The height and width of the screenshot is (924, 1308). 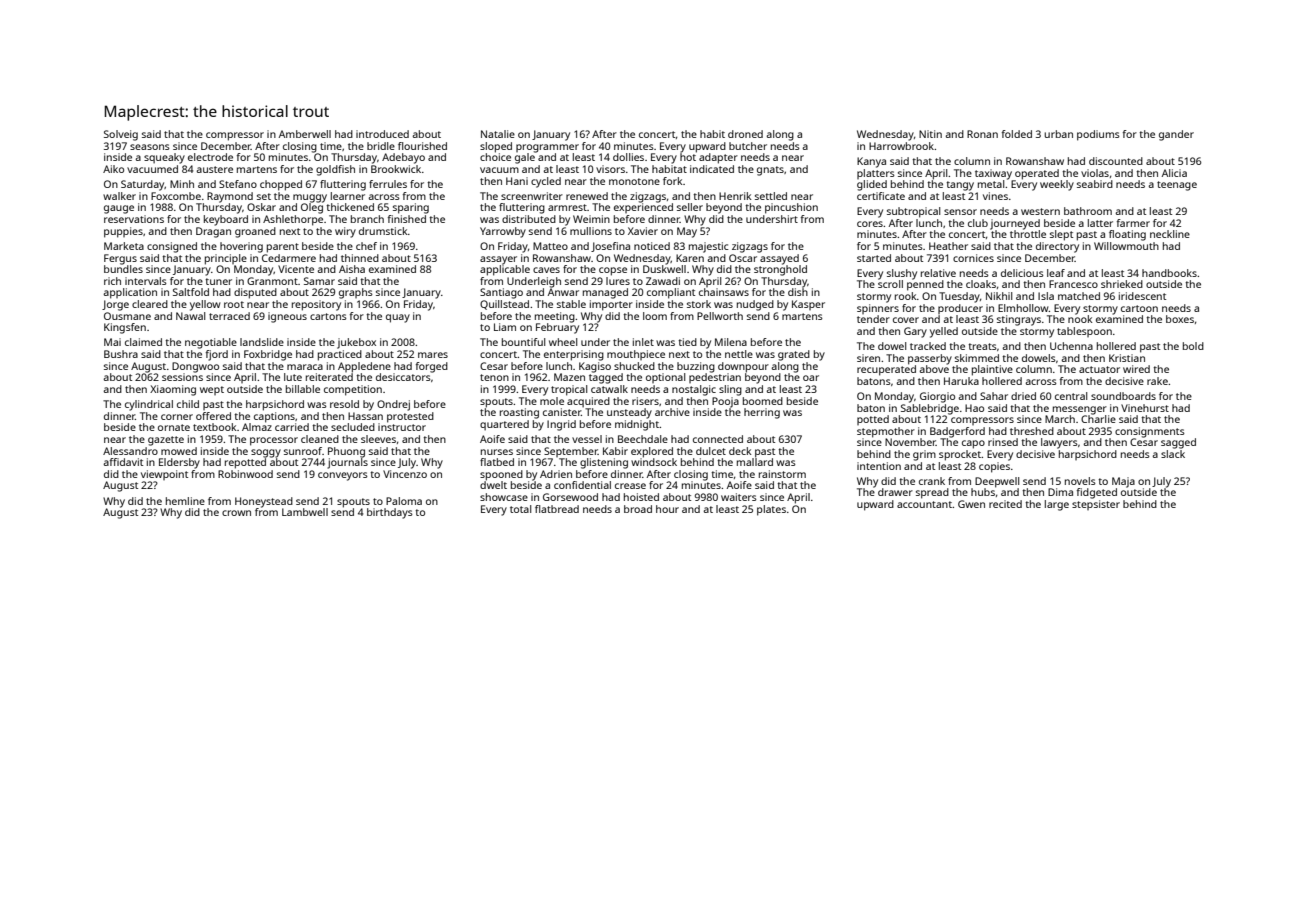 I want to click on Quillstead, so click(x=504, y=305).
